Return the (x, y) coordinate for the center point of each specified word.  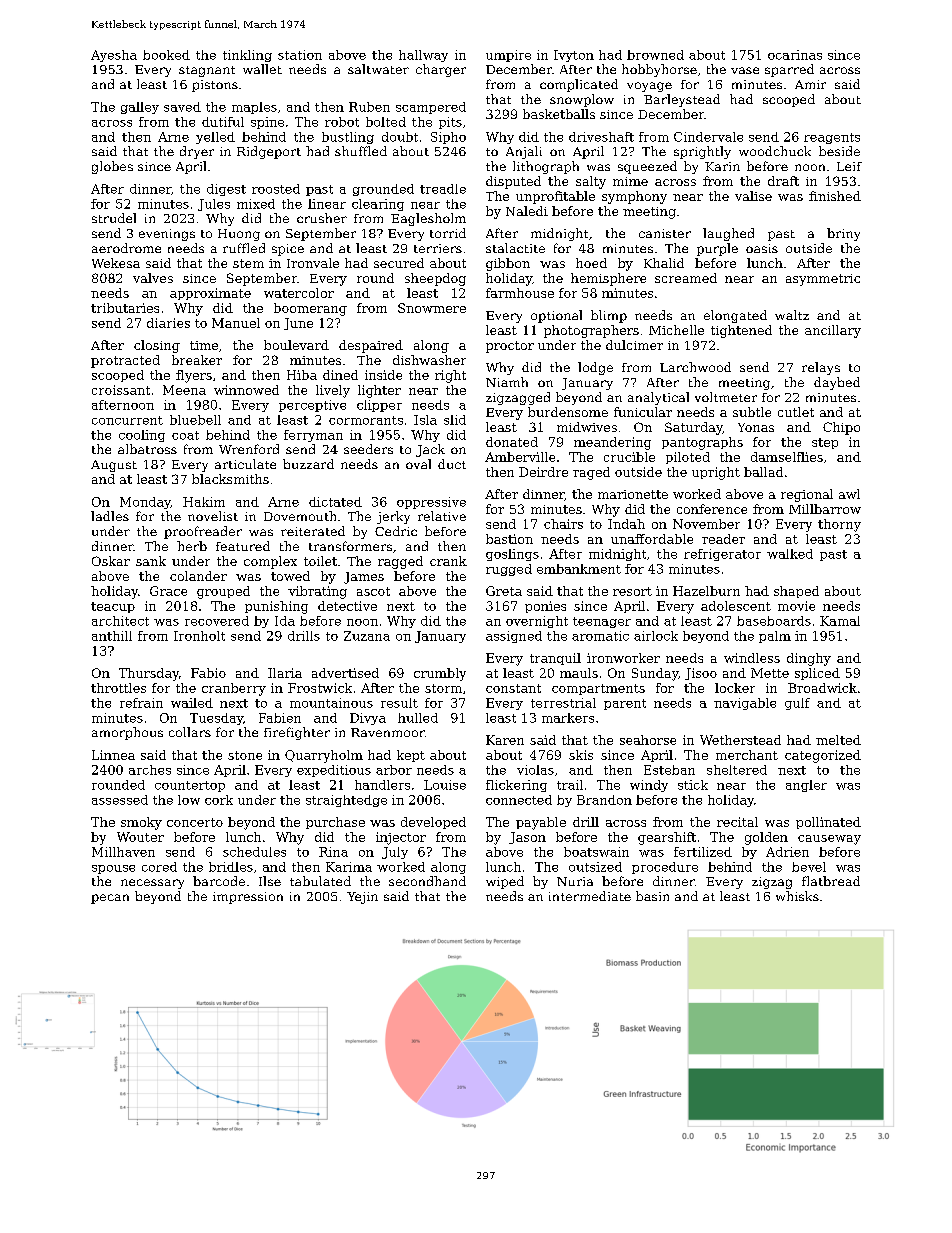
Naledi (527, 211)
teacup (113, 607)
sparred (789, 70)
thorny (839, 525)
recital (737, 822)
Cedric (396, 531)
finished (835, 196)
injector (401, 838)
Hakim (204, 502)
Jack (430, 450)
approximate (210, 294)
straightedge (346, 801)
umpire (508, 56)
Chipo (841, 428)
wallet (262, 69)
